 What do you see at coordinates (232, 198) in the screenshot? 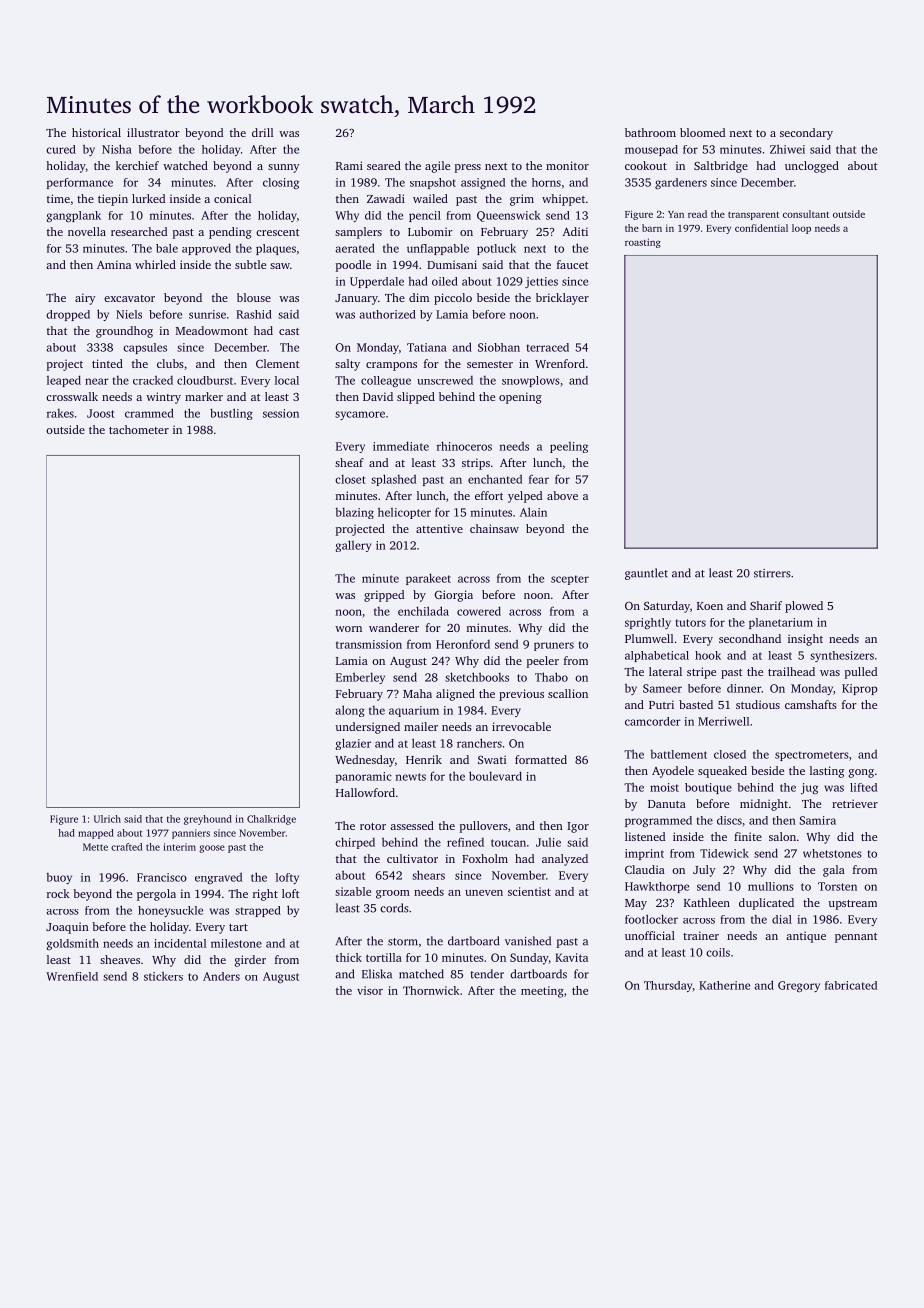
I see `conical` at bounding box center [232, 198].
